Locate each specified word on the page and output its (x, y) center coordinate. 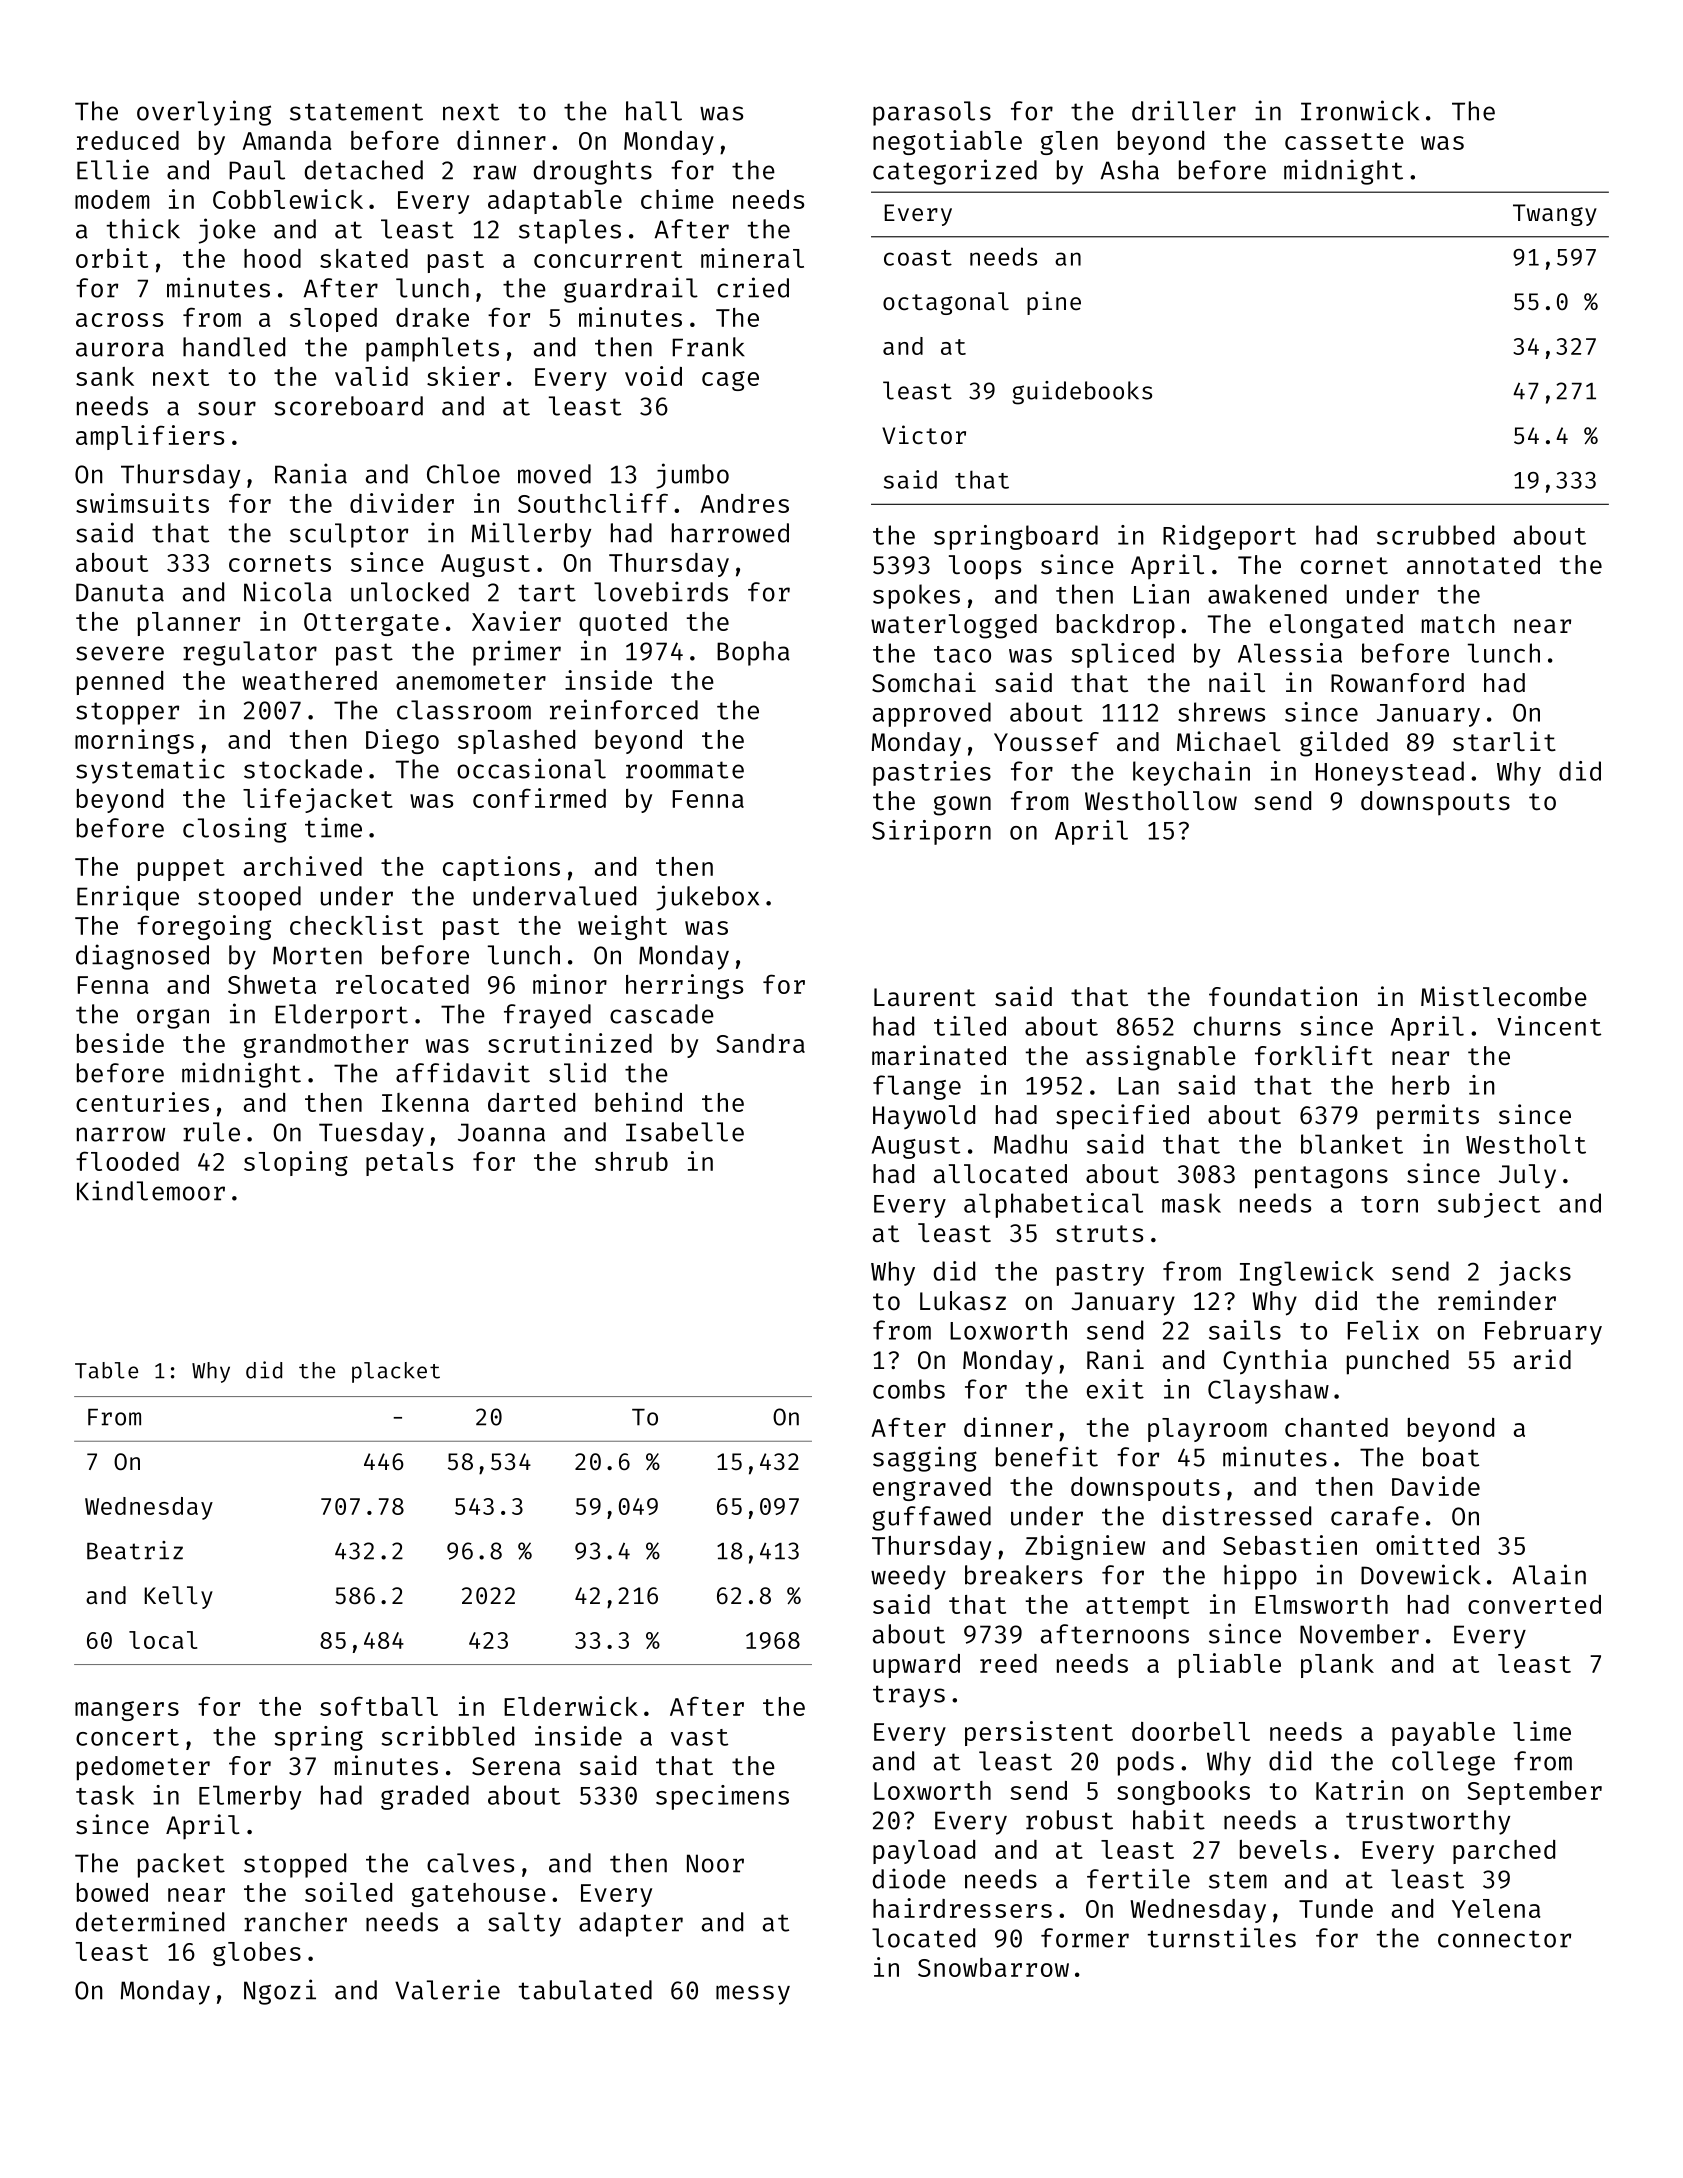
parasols (932, 113)
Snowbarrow (993, 1967)
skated (364, 258)
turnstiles (1222, 1937)
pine (1054, 303)
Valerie (447, 1989)
